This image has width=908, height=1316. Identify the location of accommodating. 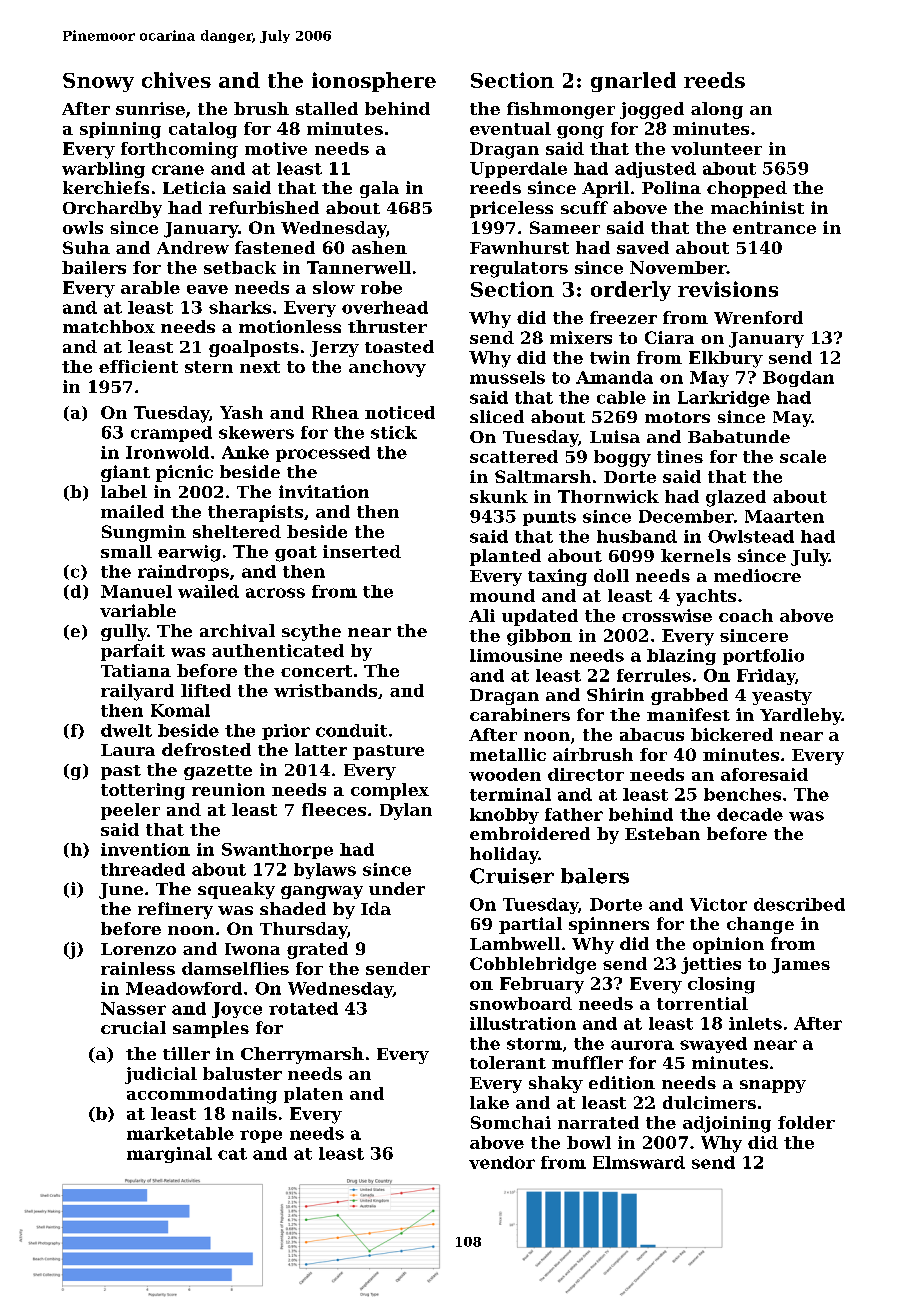
(202, 1095).
